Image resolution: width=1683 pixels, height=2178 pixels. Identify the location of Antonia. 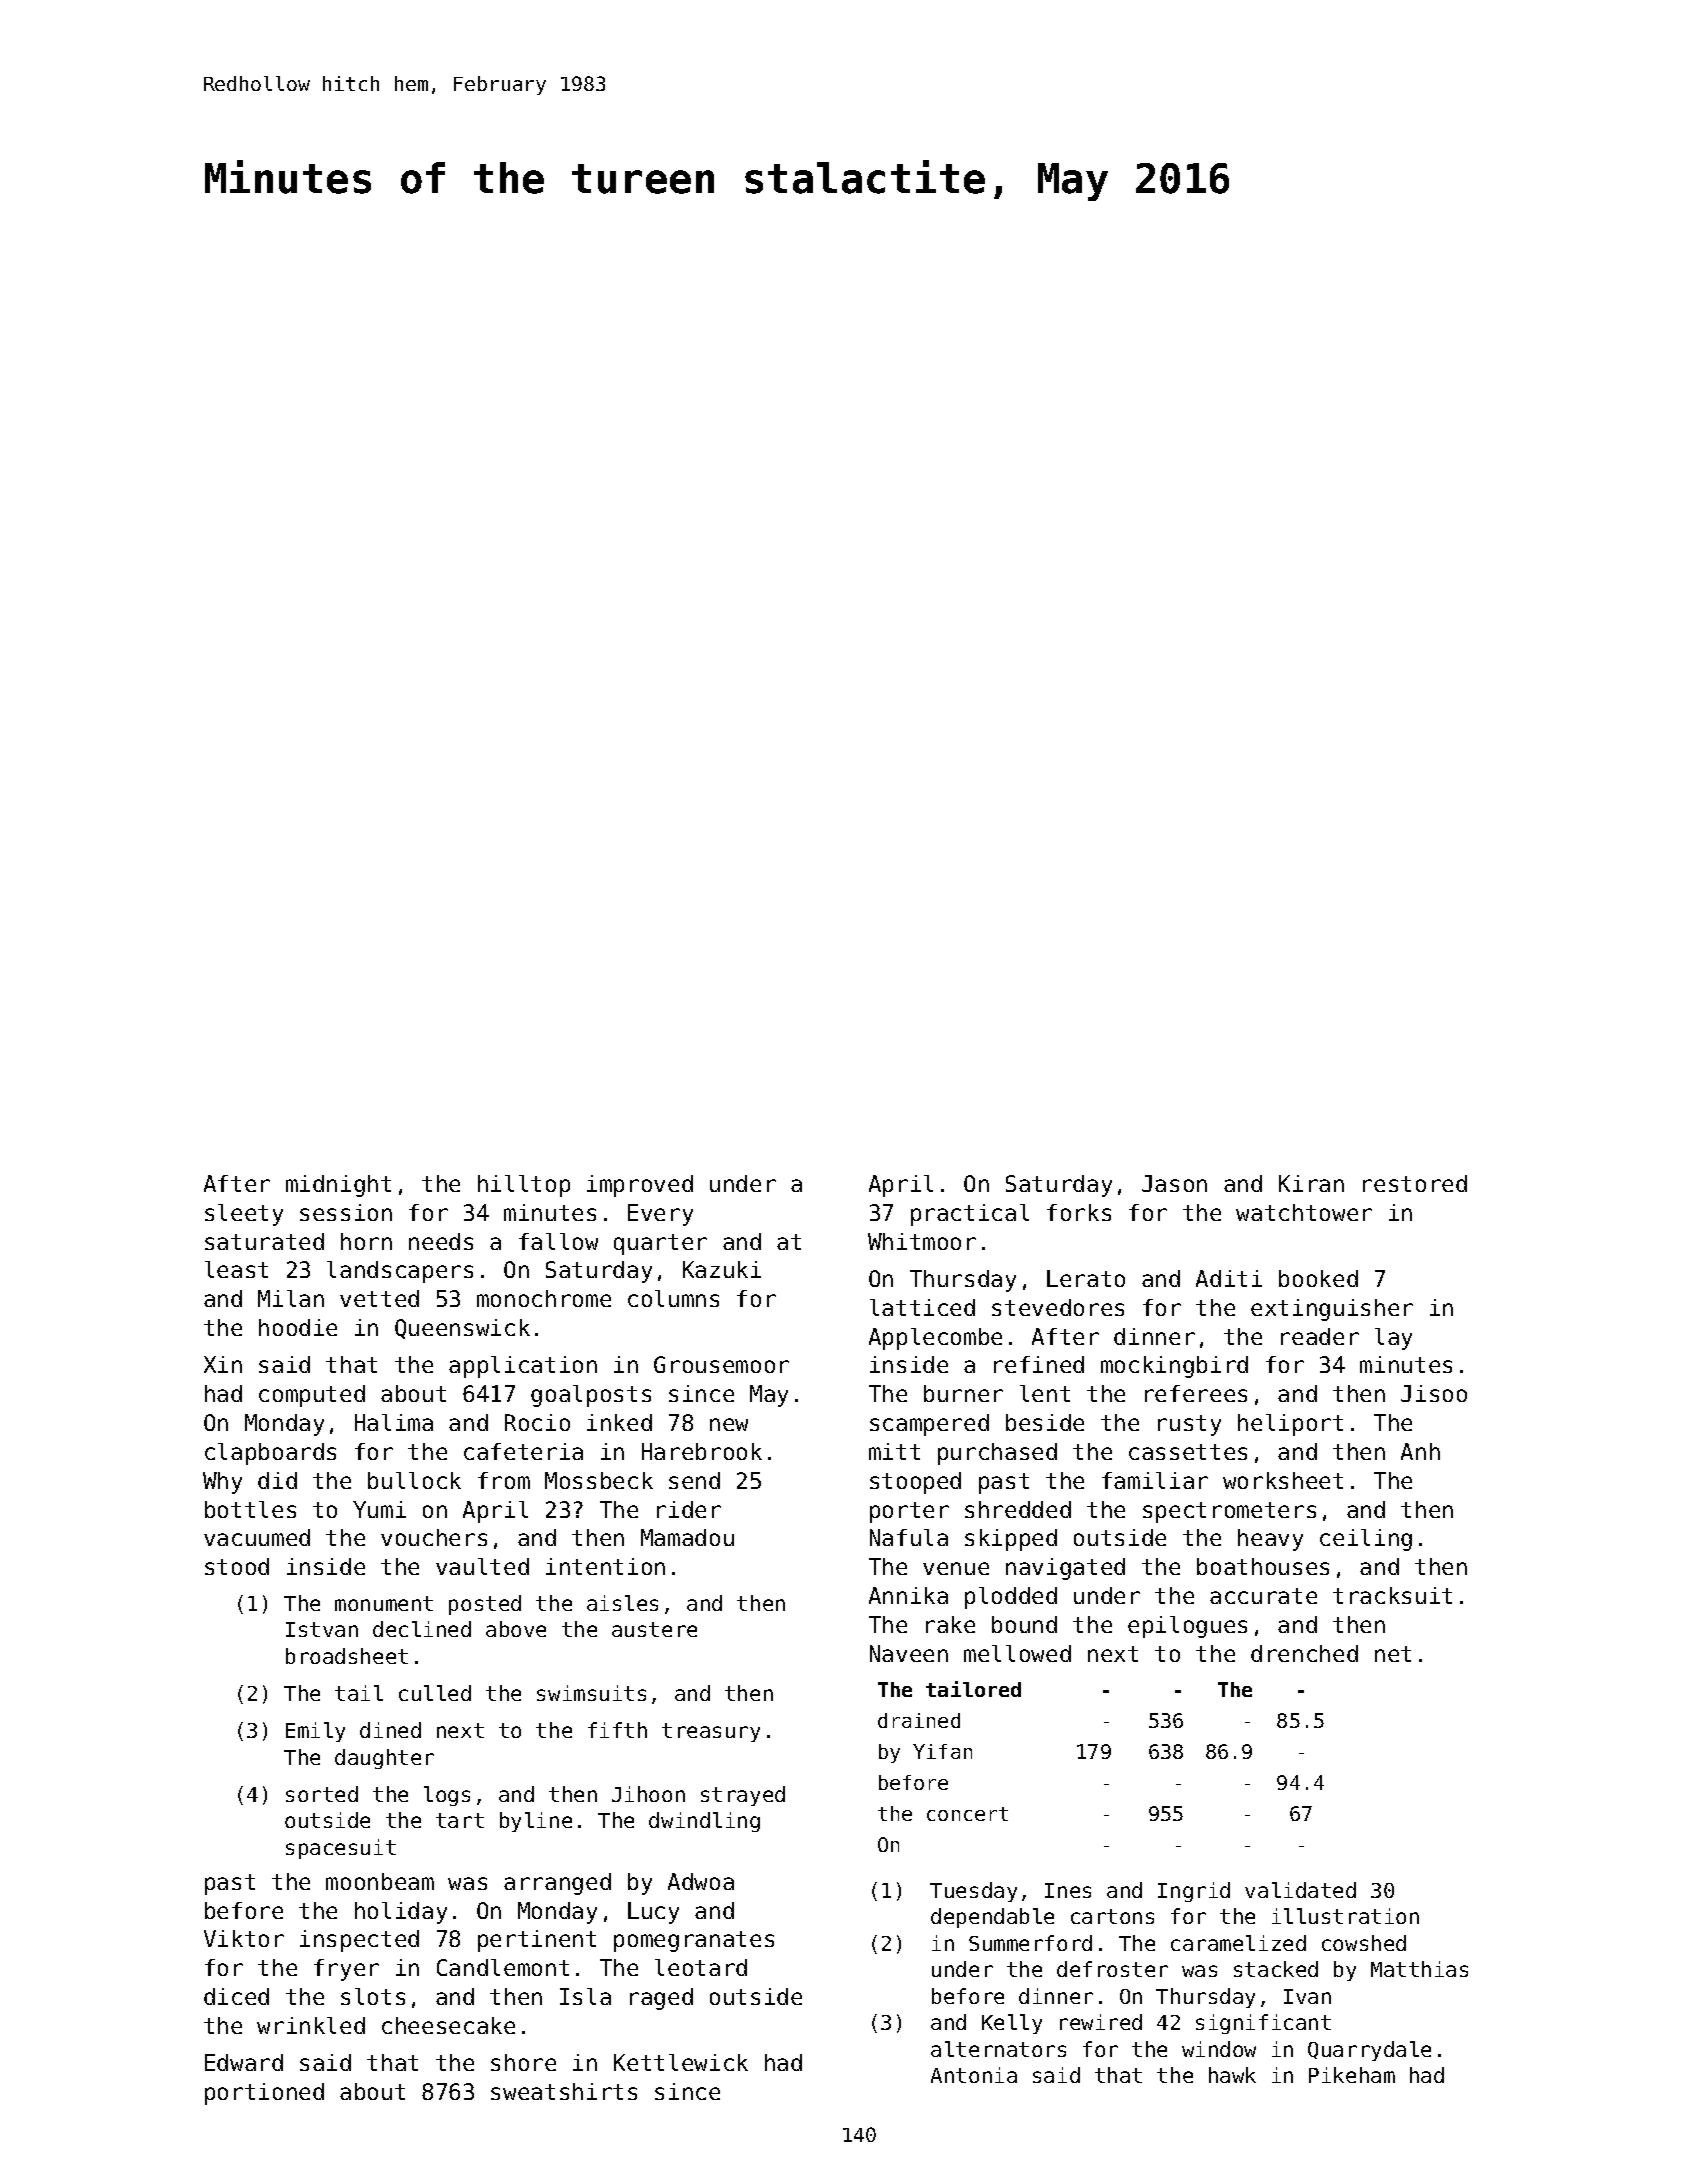
(974, 2075).
